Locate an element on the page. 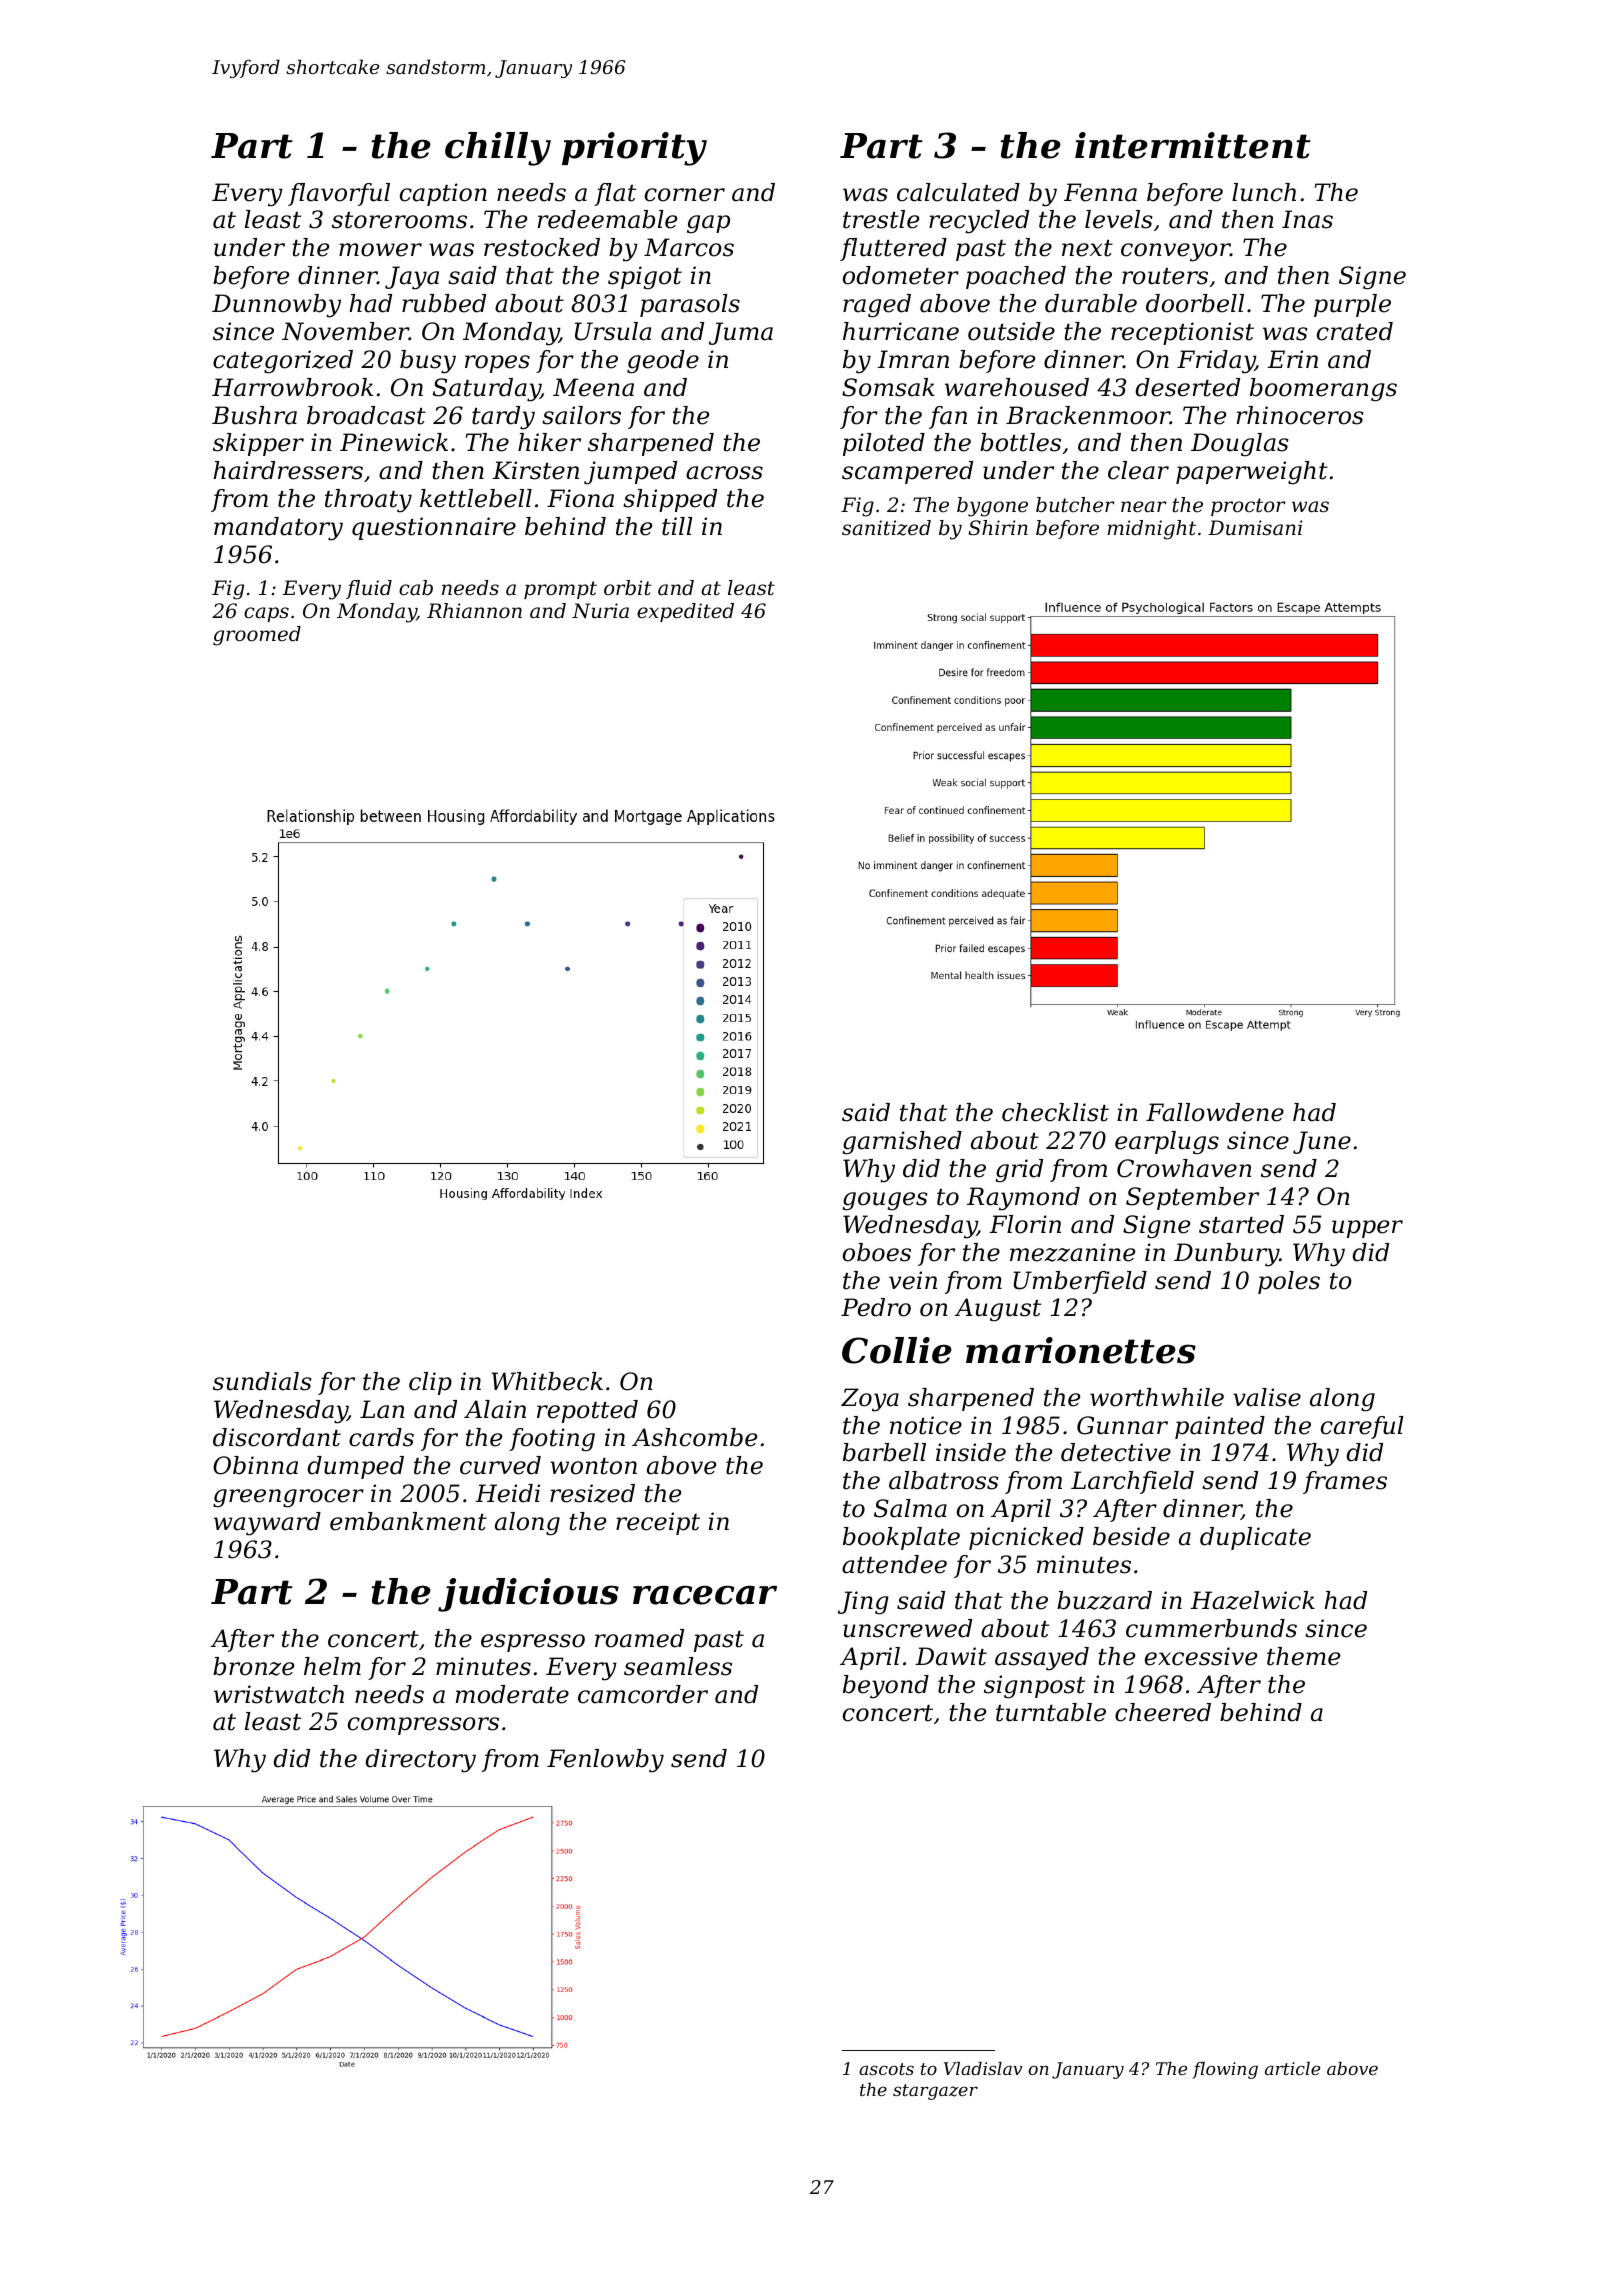 Image resolution: width=1620 pixels, height=2292 pixels. fan is located at coordinates (948, 417).
